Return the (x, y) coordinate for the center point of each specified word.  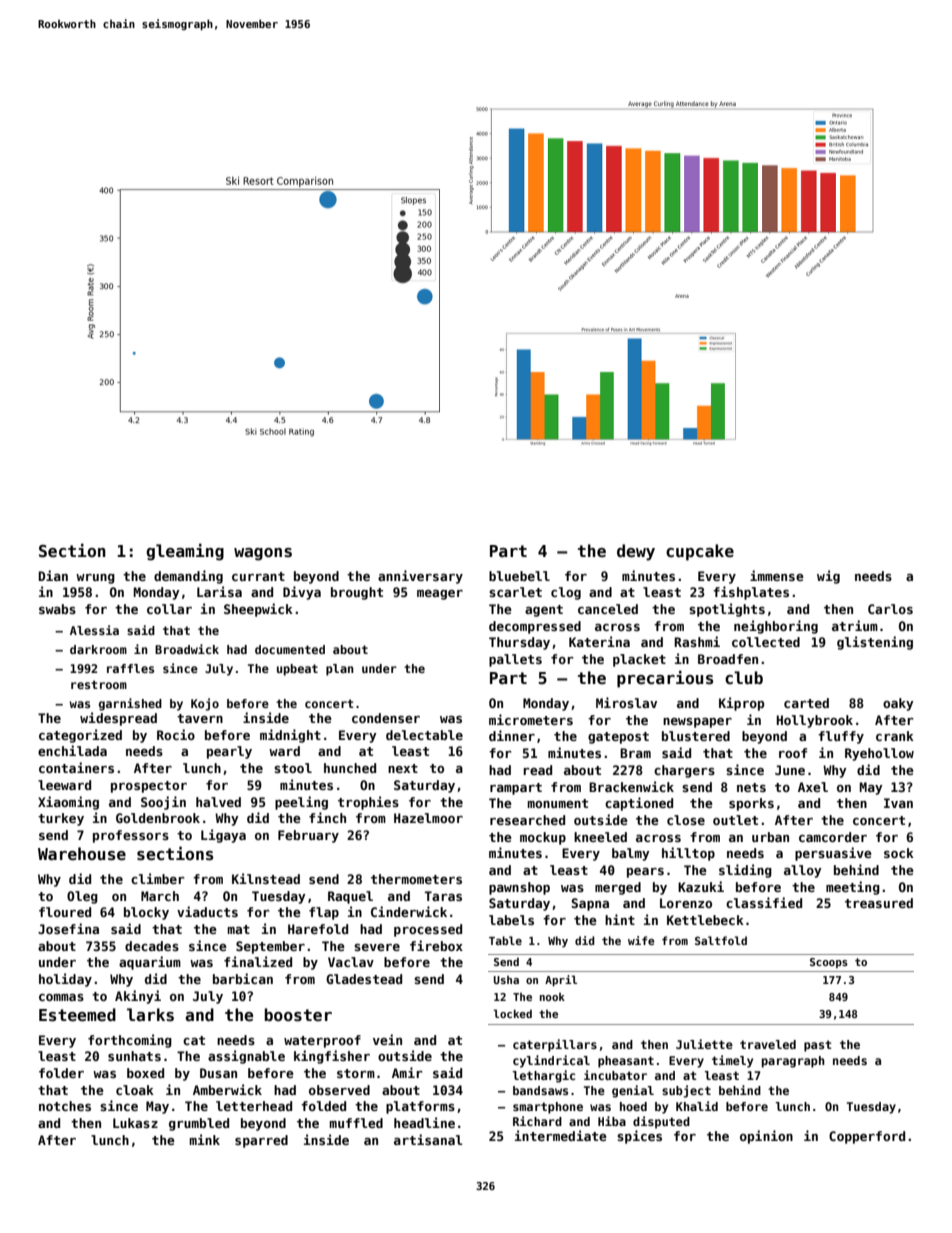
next (403, 768)
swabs (57, 609)
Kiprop (741, 704)
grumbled (199, 1124)
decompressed (535, 627)
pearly (229, 752)
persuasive (833, 854)
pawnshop (519, 888)
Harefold (318, 929)
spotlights (727, 610)
